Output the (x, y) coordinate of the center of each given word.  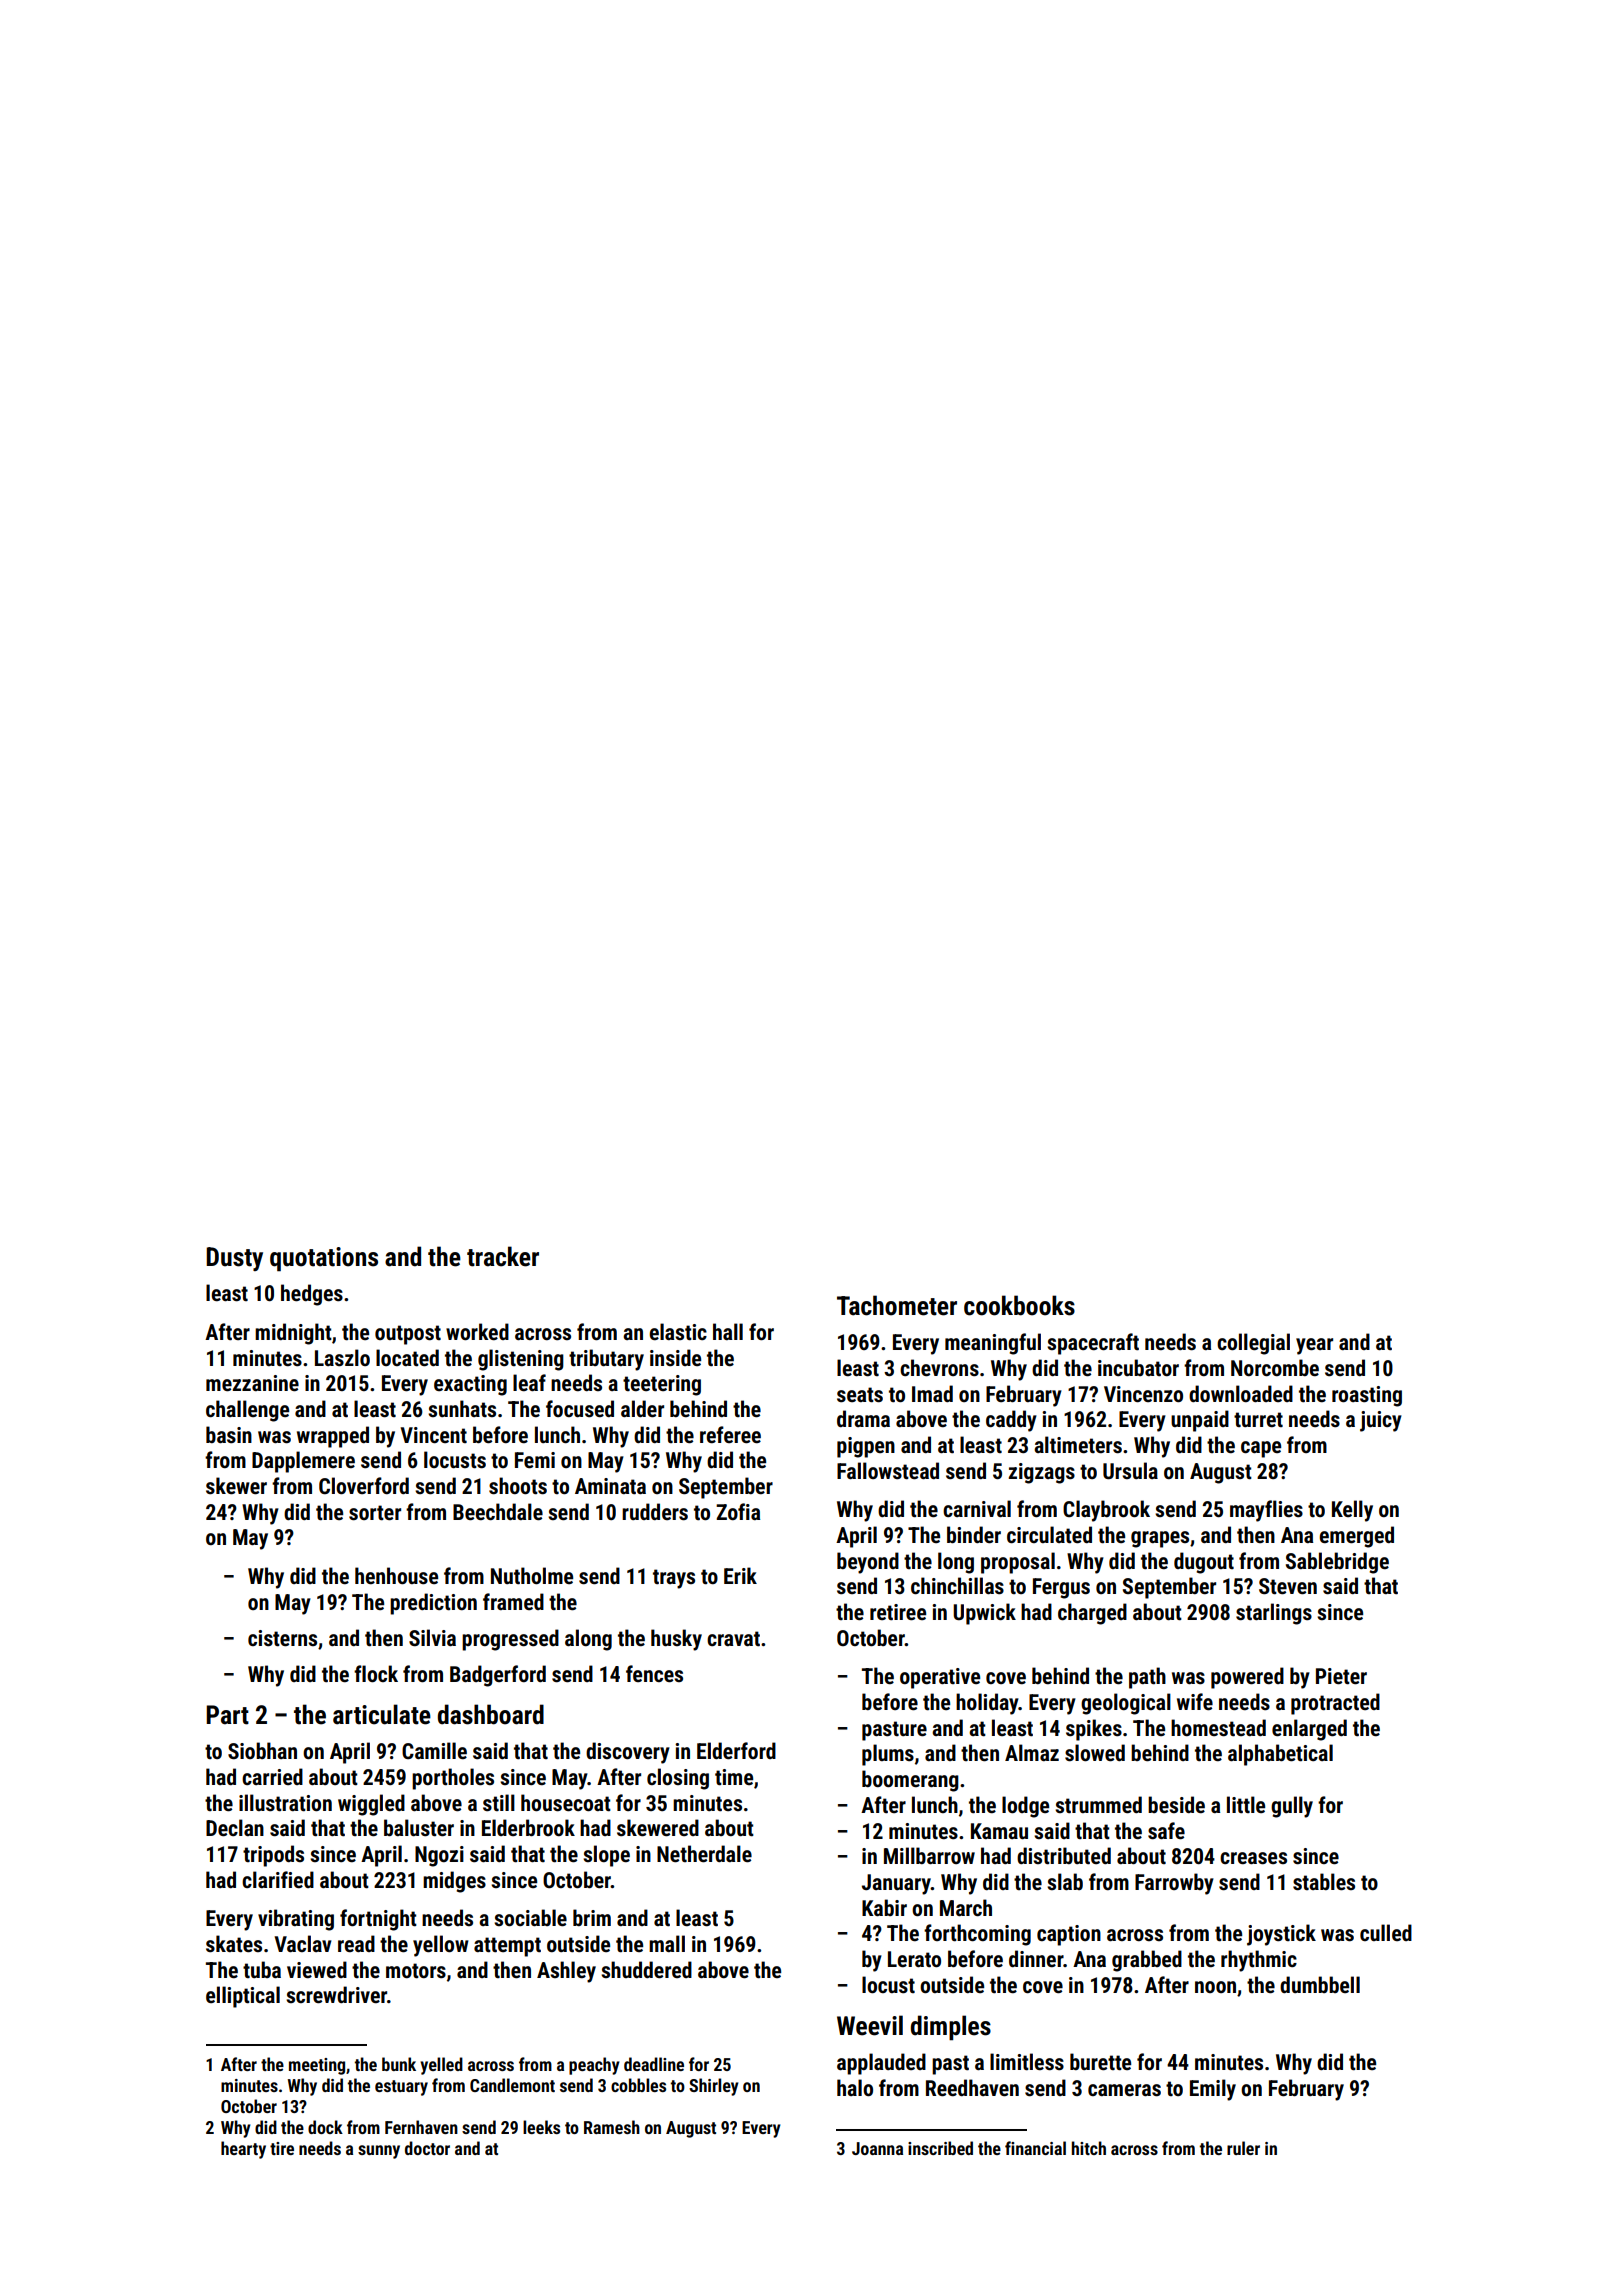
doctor (427, 2148)
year (1314, 1346)
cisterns (282, 1638)
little (1246, 1805)
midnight (293, 1334)
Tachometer (897, 1305)
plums (888, 1755)
